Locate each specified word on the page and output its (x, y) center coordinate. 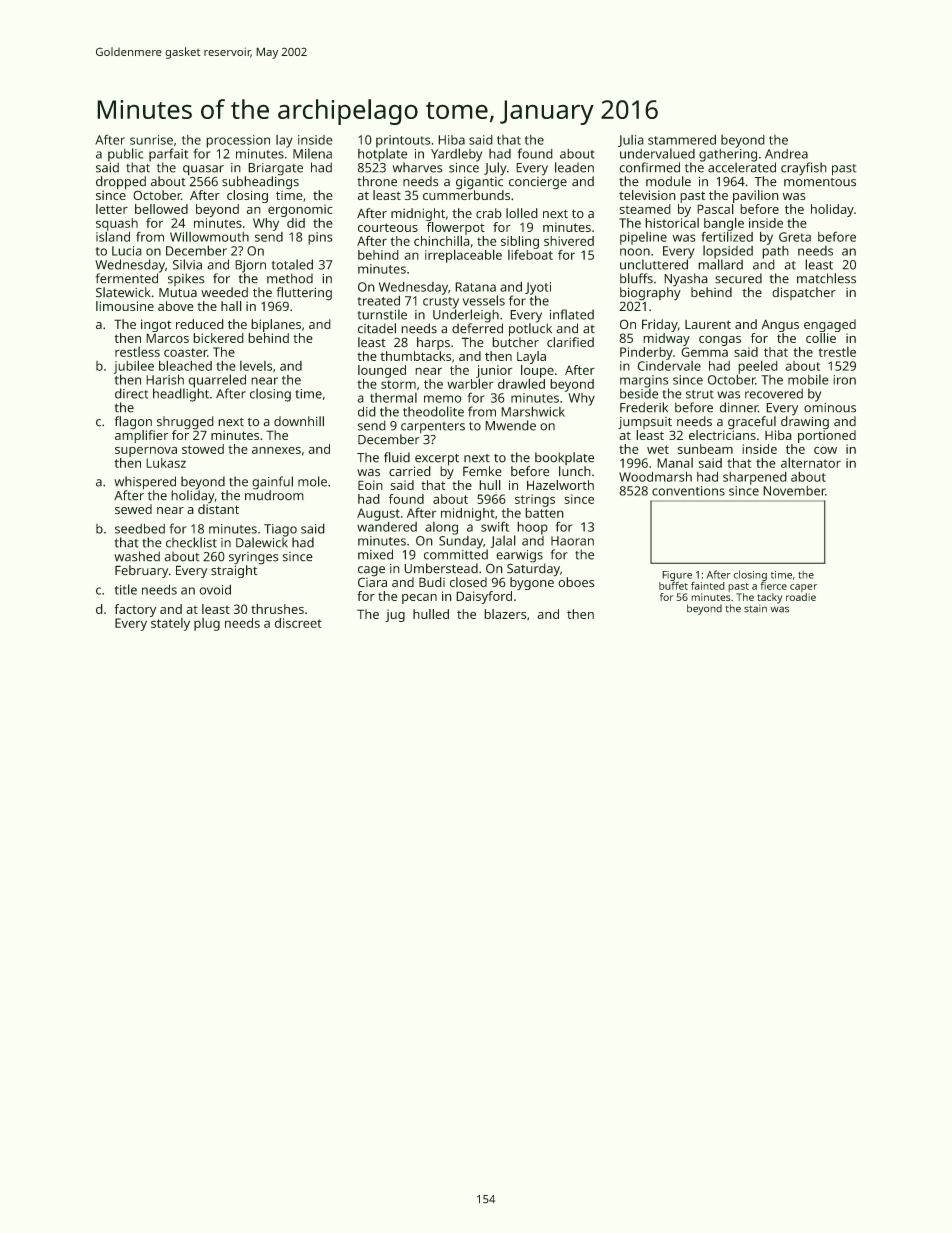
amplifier (141, 436)
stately (170, 624)
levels (256, 366)
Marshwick (533, 412)
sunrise (151, 140)
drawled (521, 384)
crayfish (803, 168)
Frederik (644, 407)
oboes (576, 582)
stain (755, 608)
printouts (403, 141)
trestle (837, 352)
